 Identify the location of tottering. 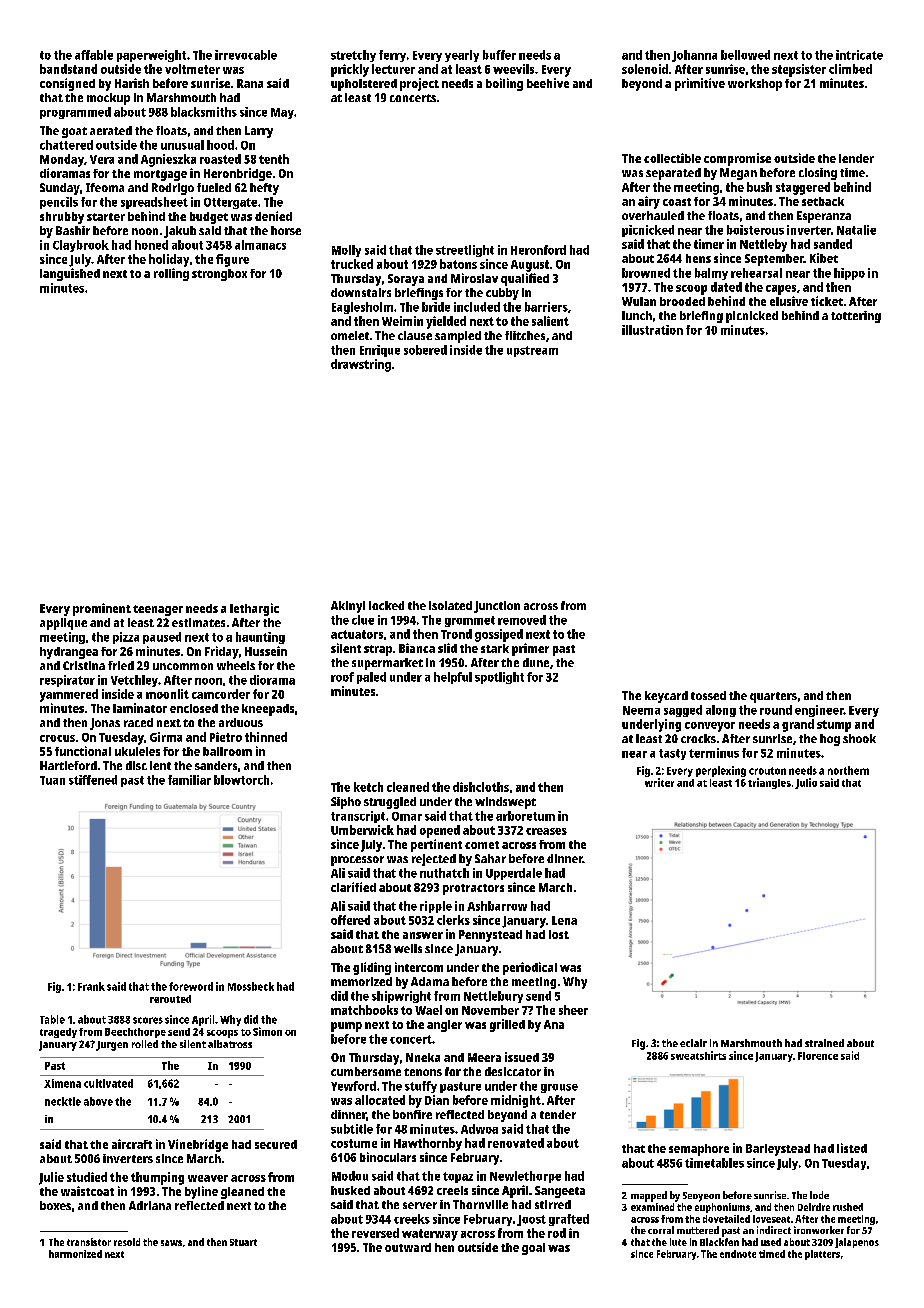
(856, 317).
